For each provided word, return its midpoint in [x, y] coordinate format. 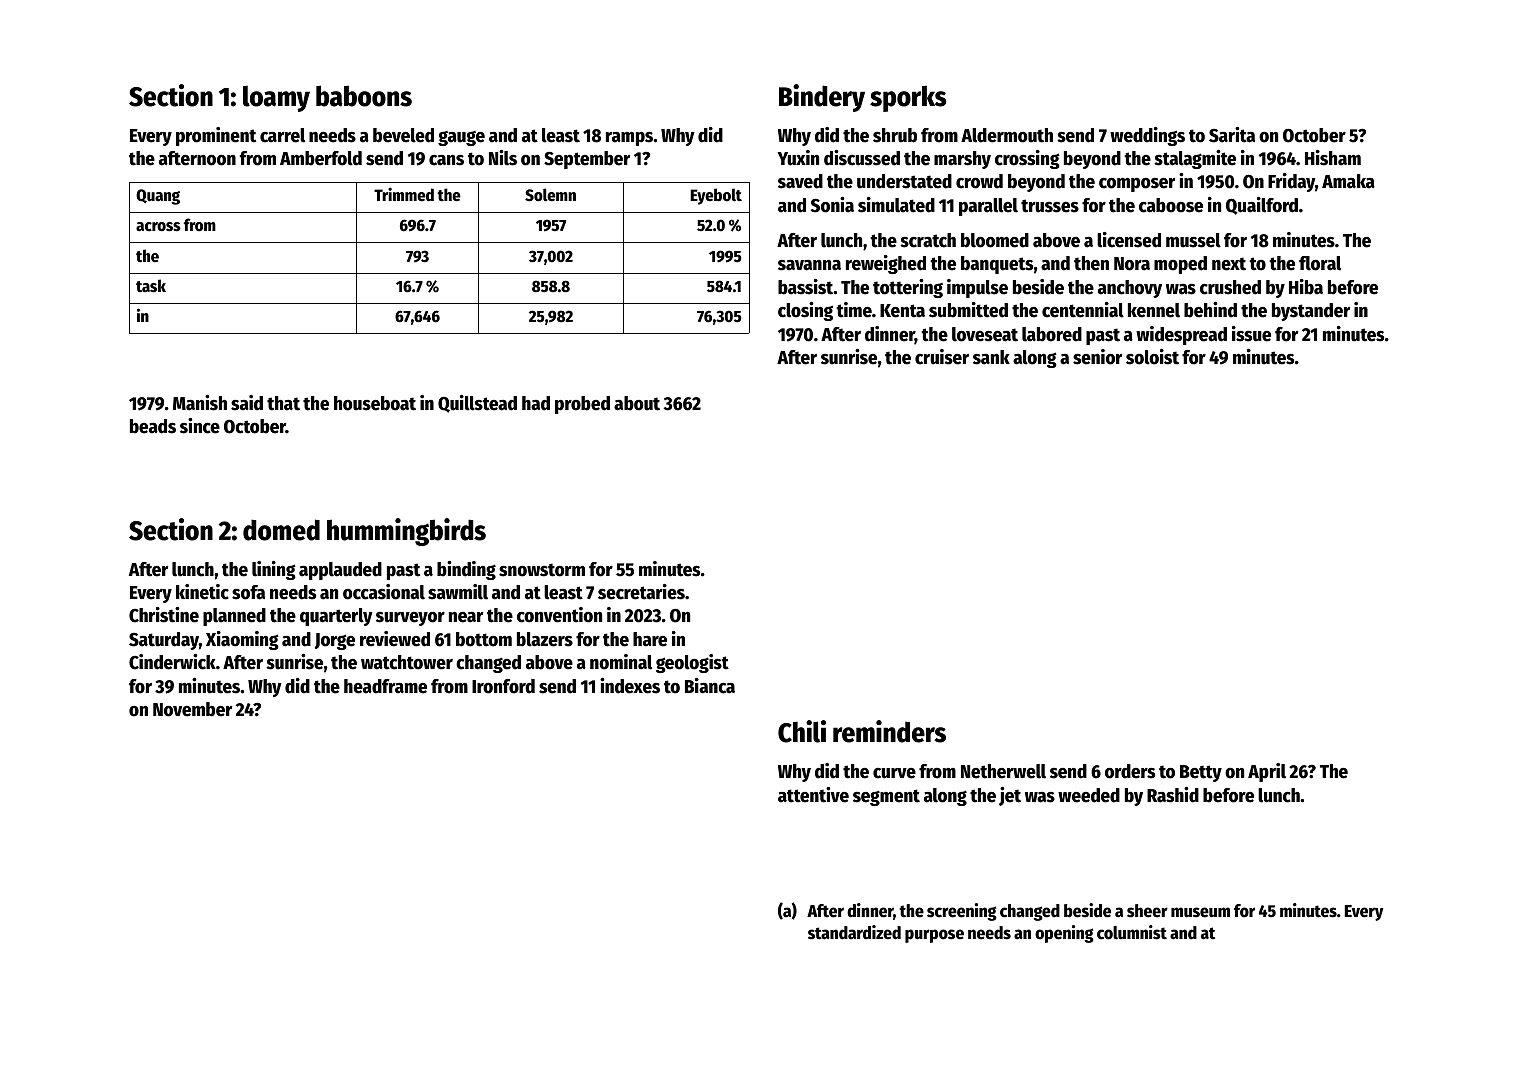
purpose [934, 936]
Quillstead [477, 404]
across [158, 227]
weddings [1147, 136]
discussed [862, 158]
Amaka [1348, 181]
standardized [854, 932]
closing [805, 311]
